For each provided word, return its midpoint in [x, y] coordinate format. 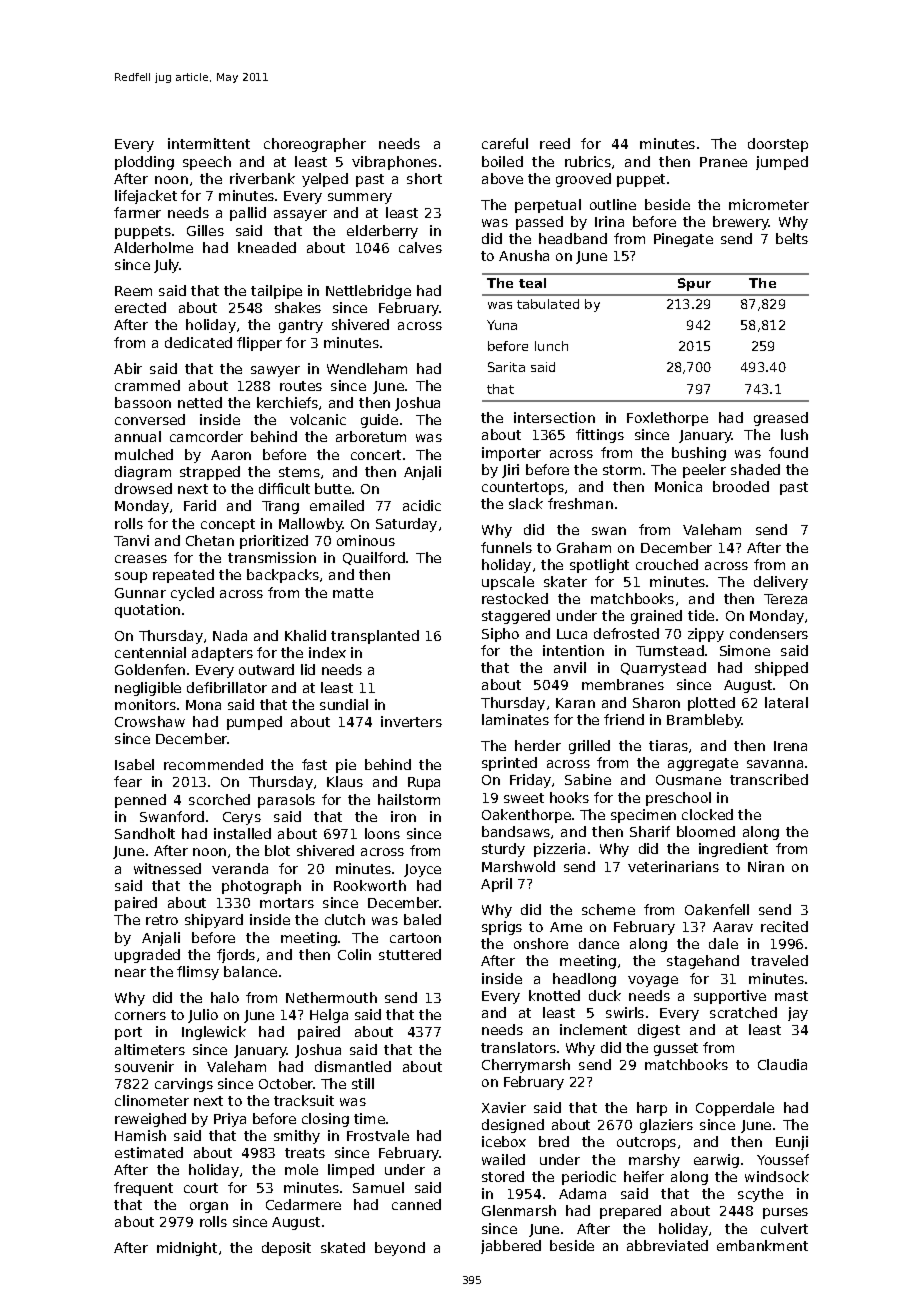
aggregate [703, 764]
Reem [133, 291]
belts [792, 238]
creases [141, 559]
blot [277, 850]
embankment [762, 1245]
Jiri [510, 471]
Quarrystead [663, 669]
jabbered [511, 1247]
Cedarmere [303, 1204]
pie [346, 766]
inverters [411, 721]
